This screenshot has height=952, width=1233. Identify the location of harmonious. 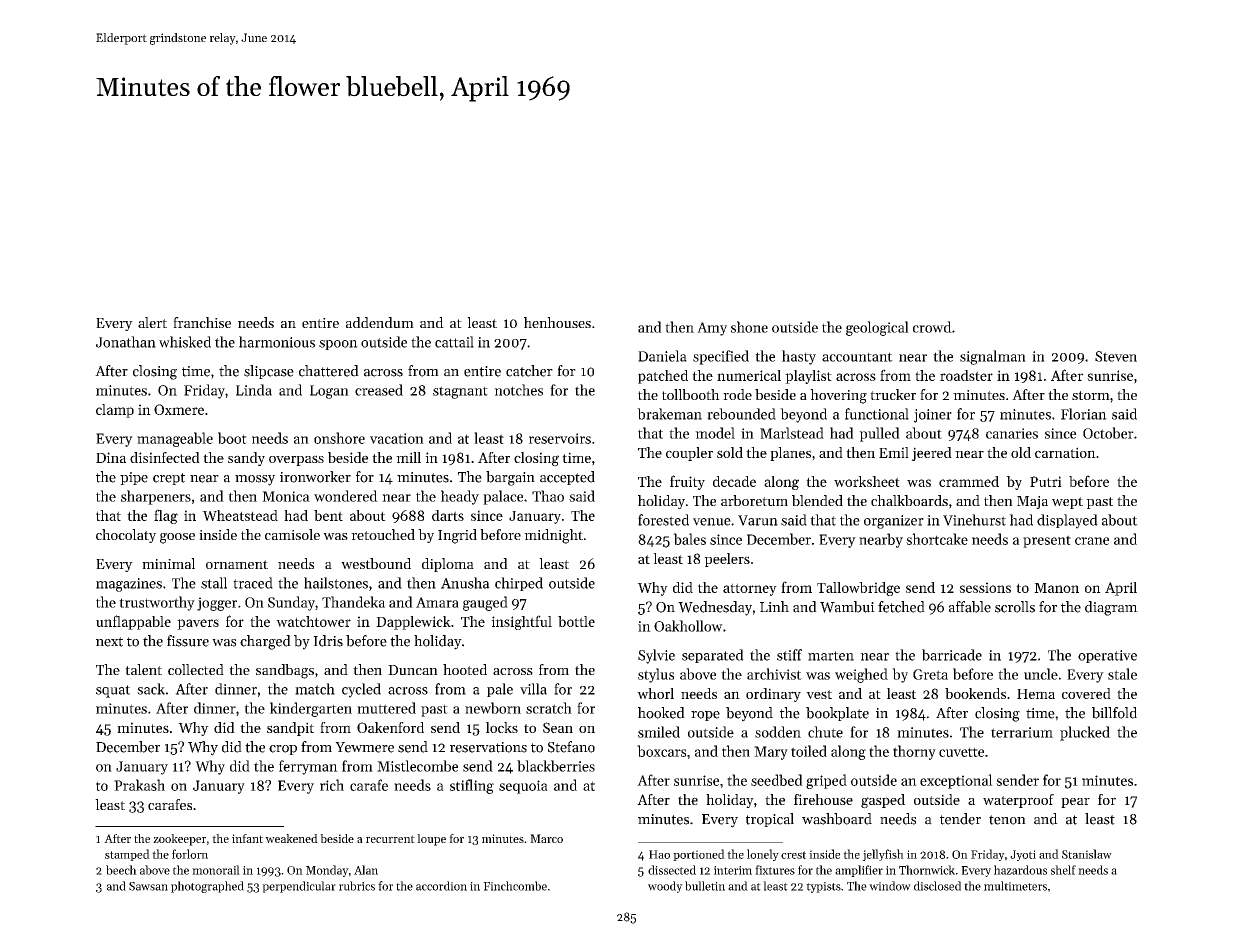
(277, 342).
